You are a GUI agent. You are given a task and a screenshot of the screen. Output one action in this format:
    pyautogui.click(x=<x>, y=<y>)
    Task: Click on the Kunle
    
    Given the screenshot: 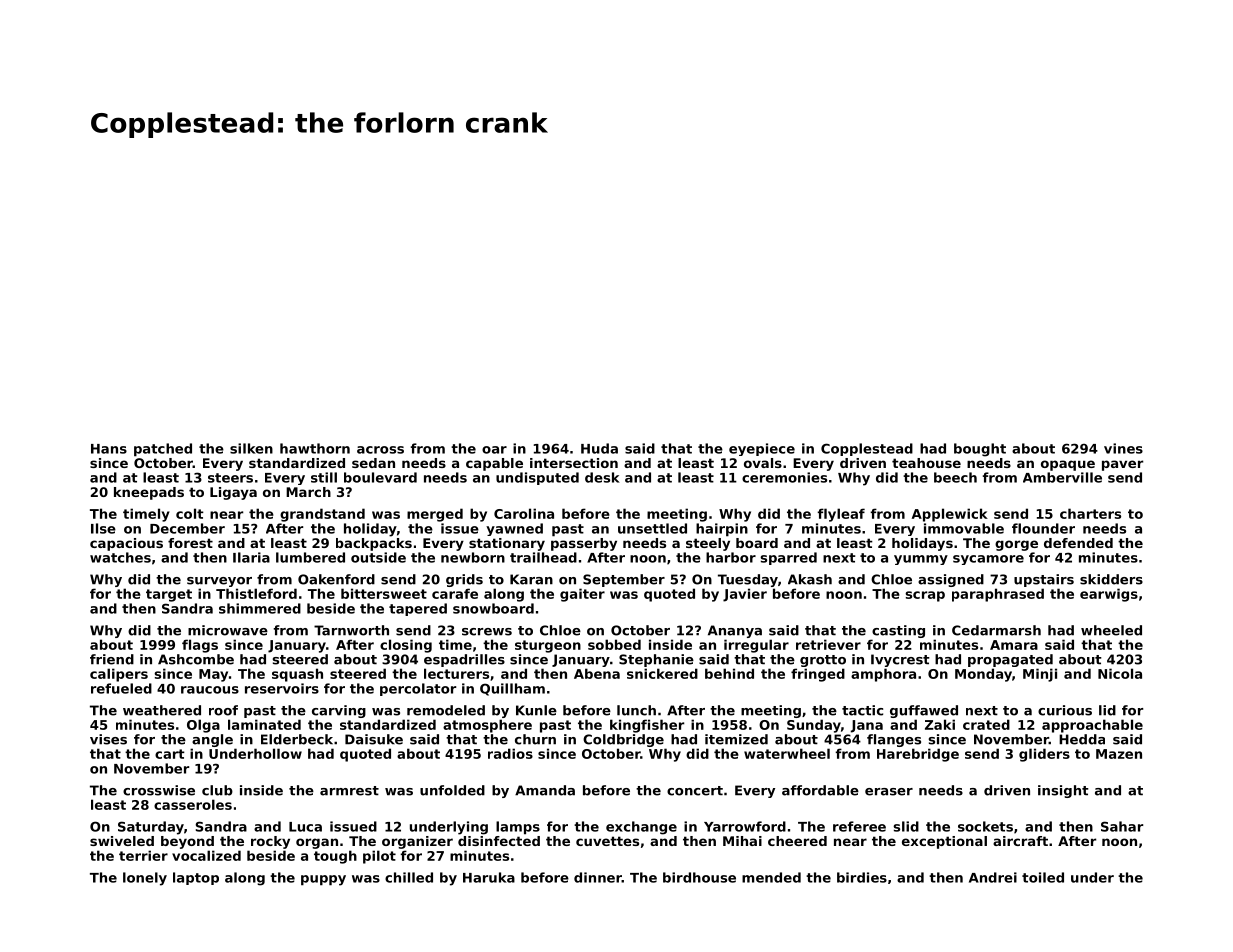 What is the action you would take?
    pyautogui.click(x=536, y=710)
